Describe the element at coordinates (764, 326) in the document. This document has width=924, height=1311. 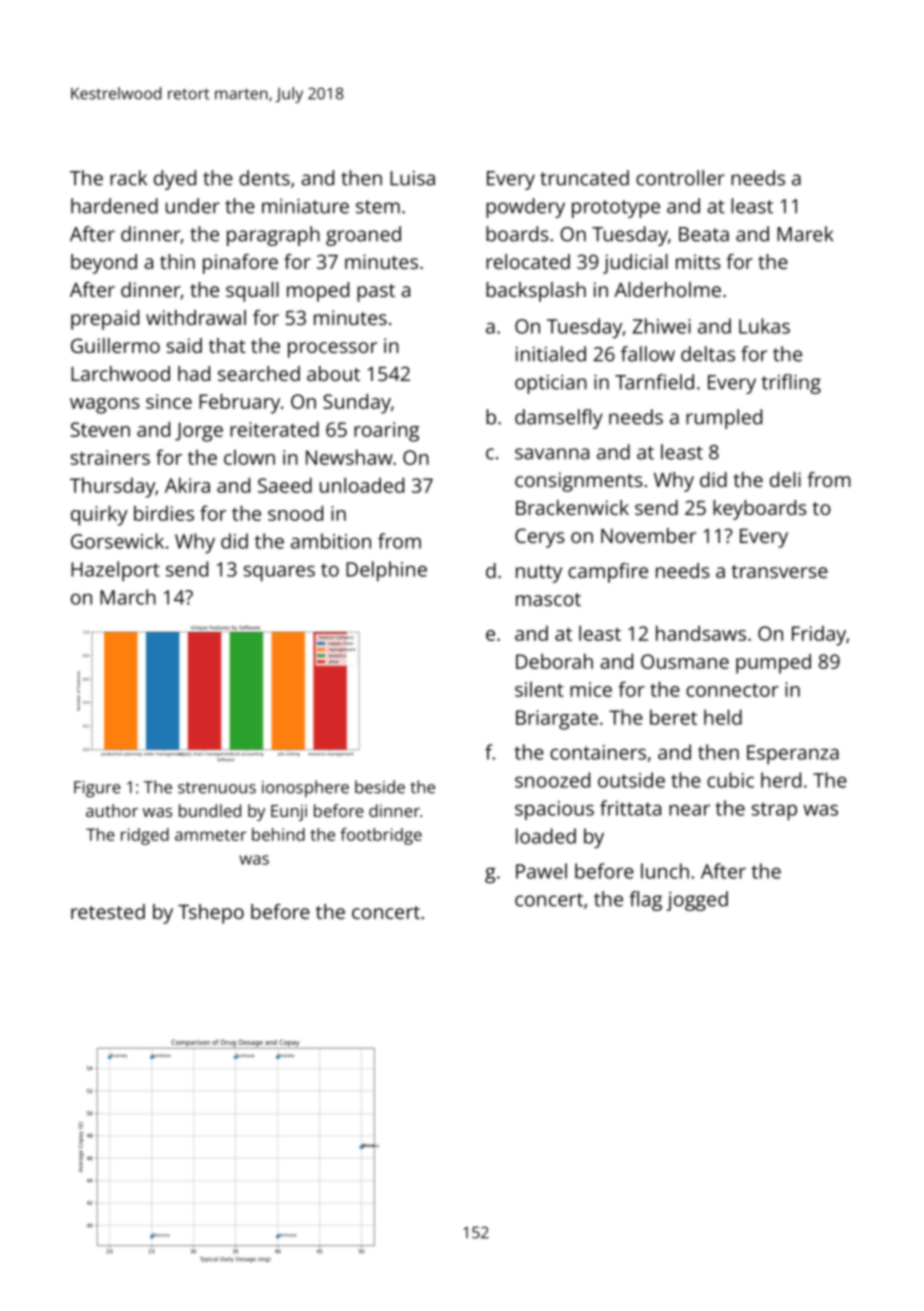
I see `Lukas` at that location.
